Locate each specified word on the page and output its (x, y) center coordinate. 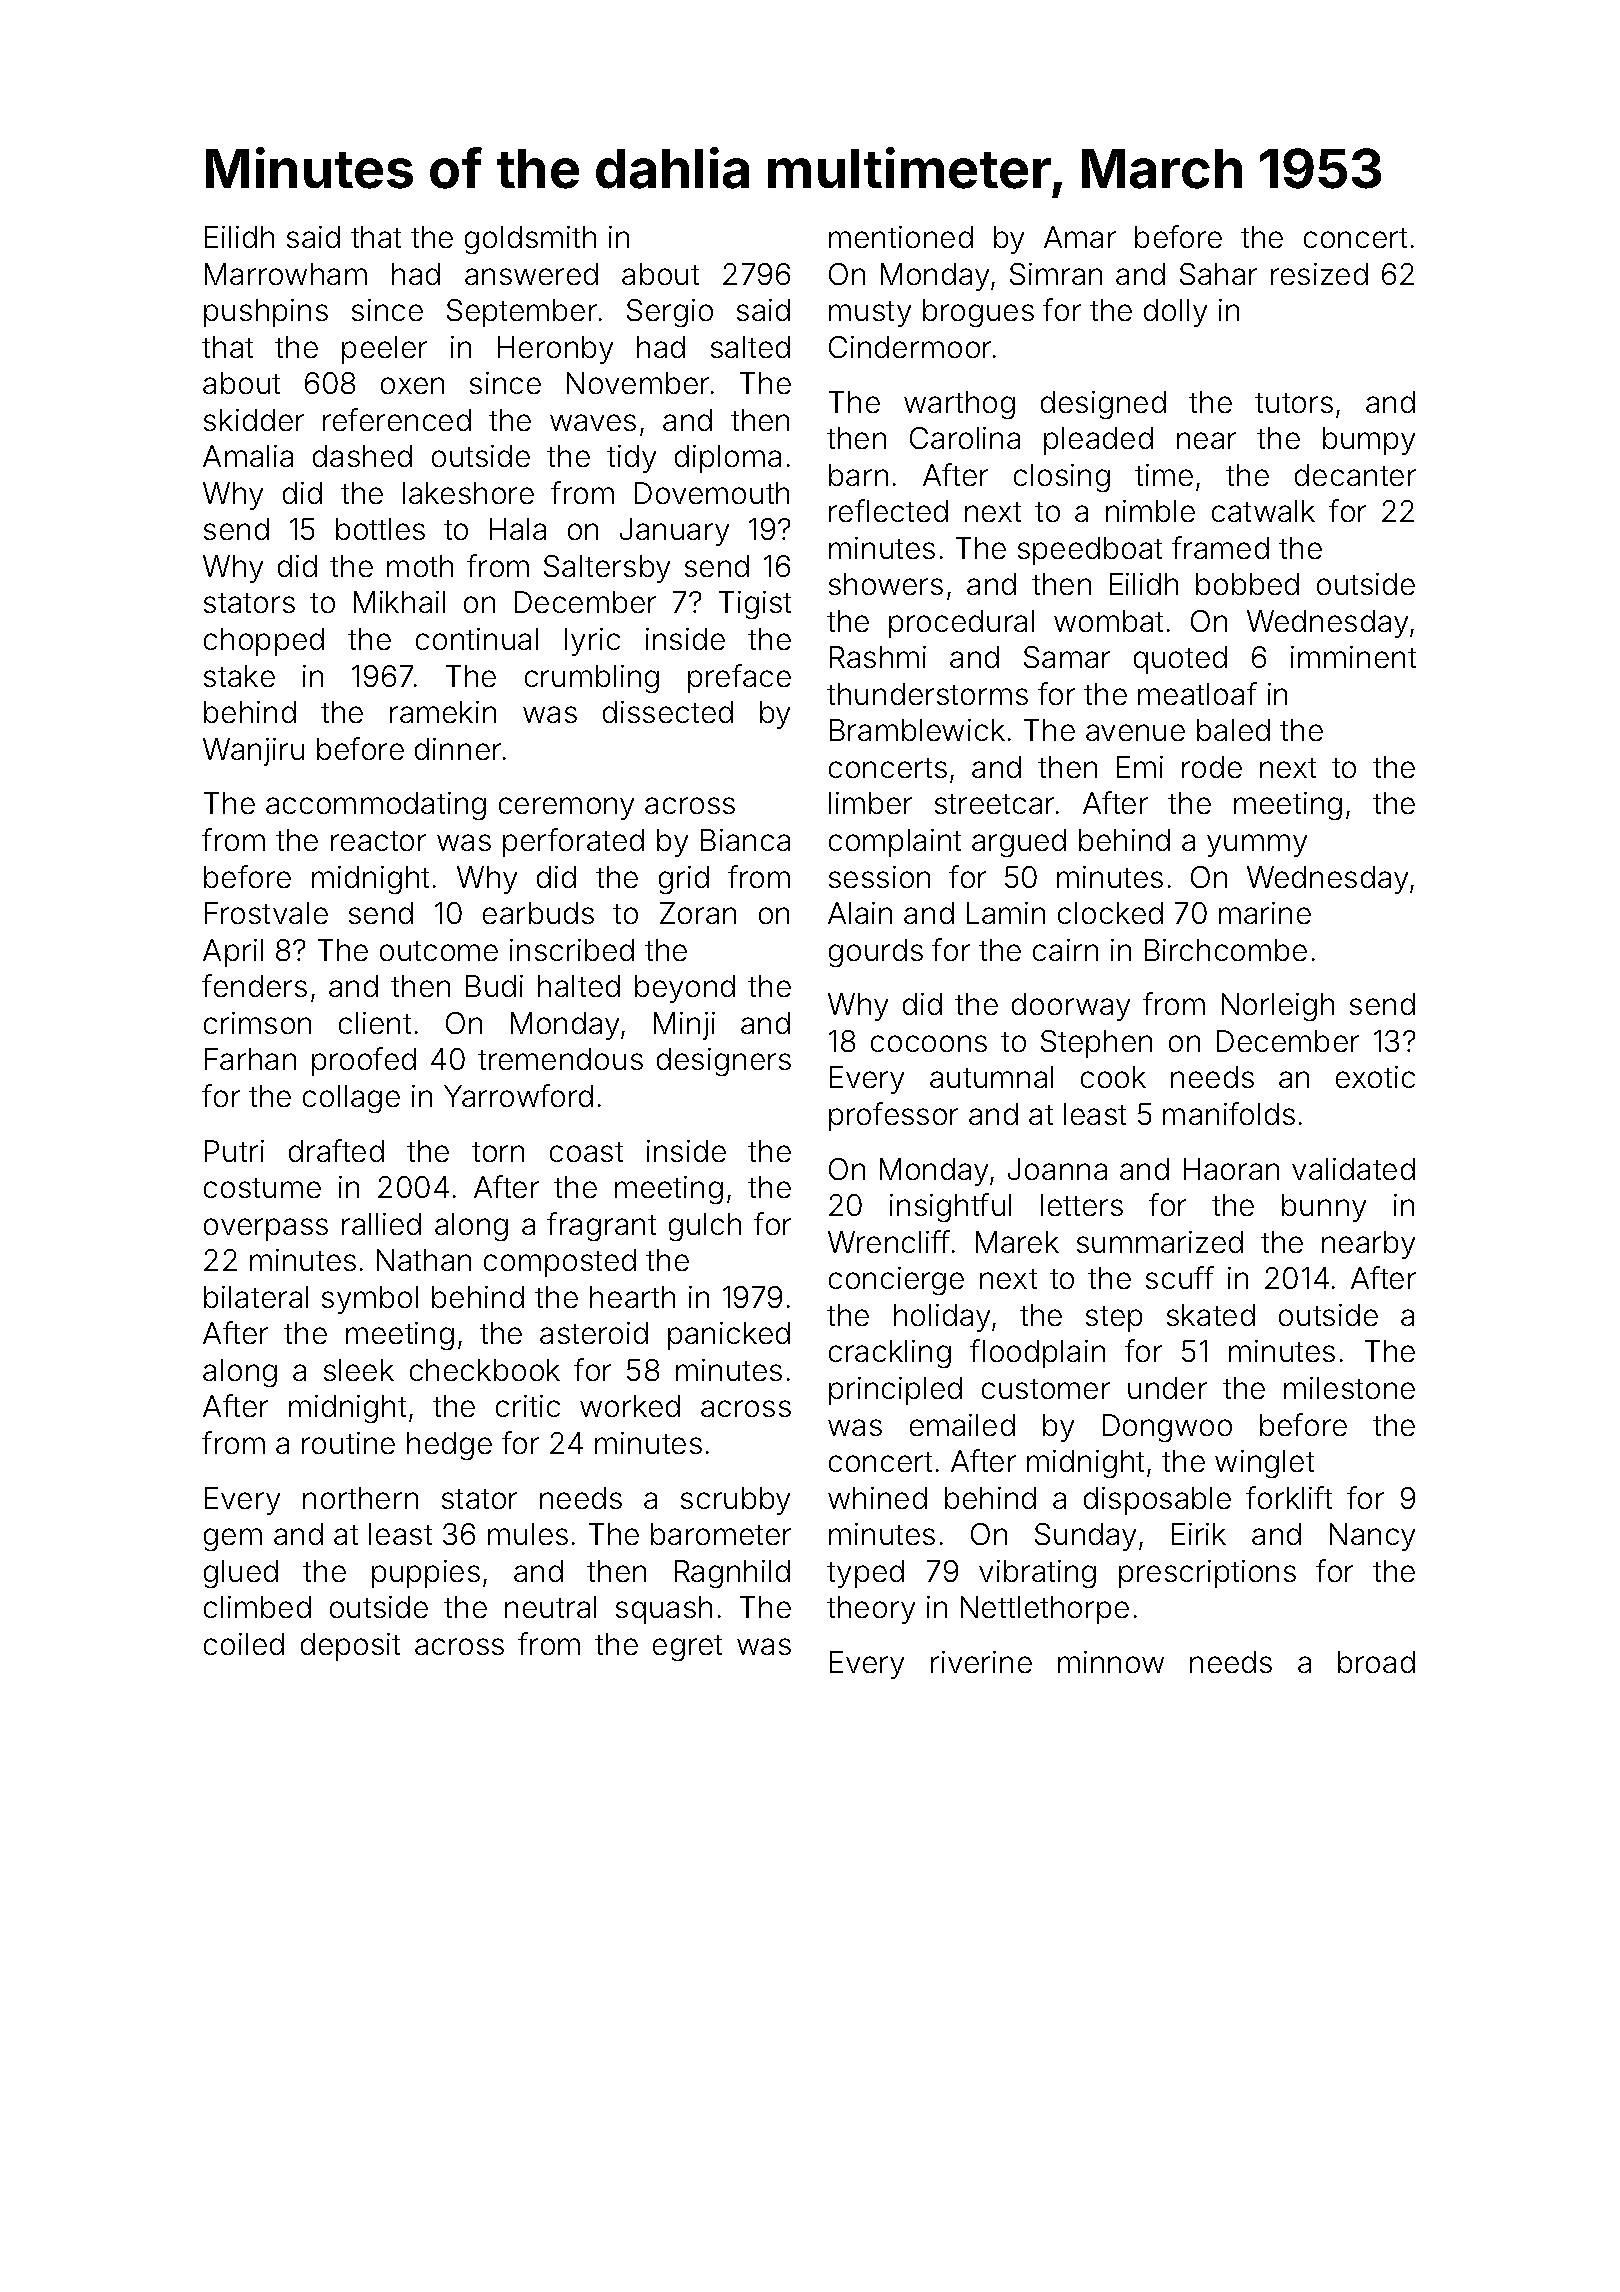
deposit (350, 1647)
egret (687, 1648)
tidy (631, 459)
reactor (378, 841)
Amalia (248, 456)
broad (1376, 1662)
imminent (1353, 657)
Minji (684, 1026)
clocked (1110, 913)
